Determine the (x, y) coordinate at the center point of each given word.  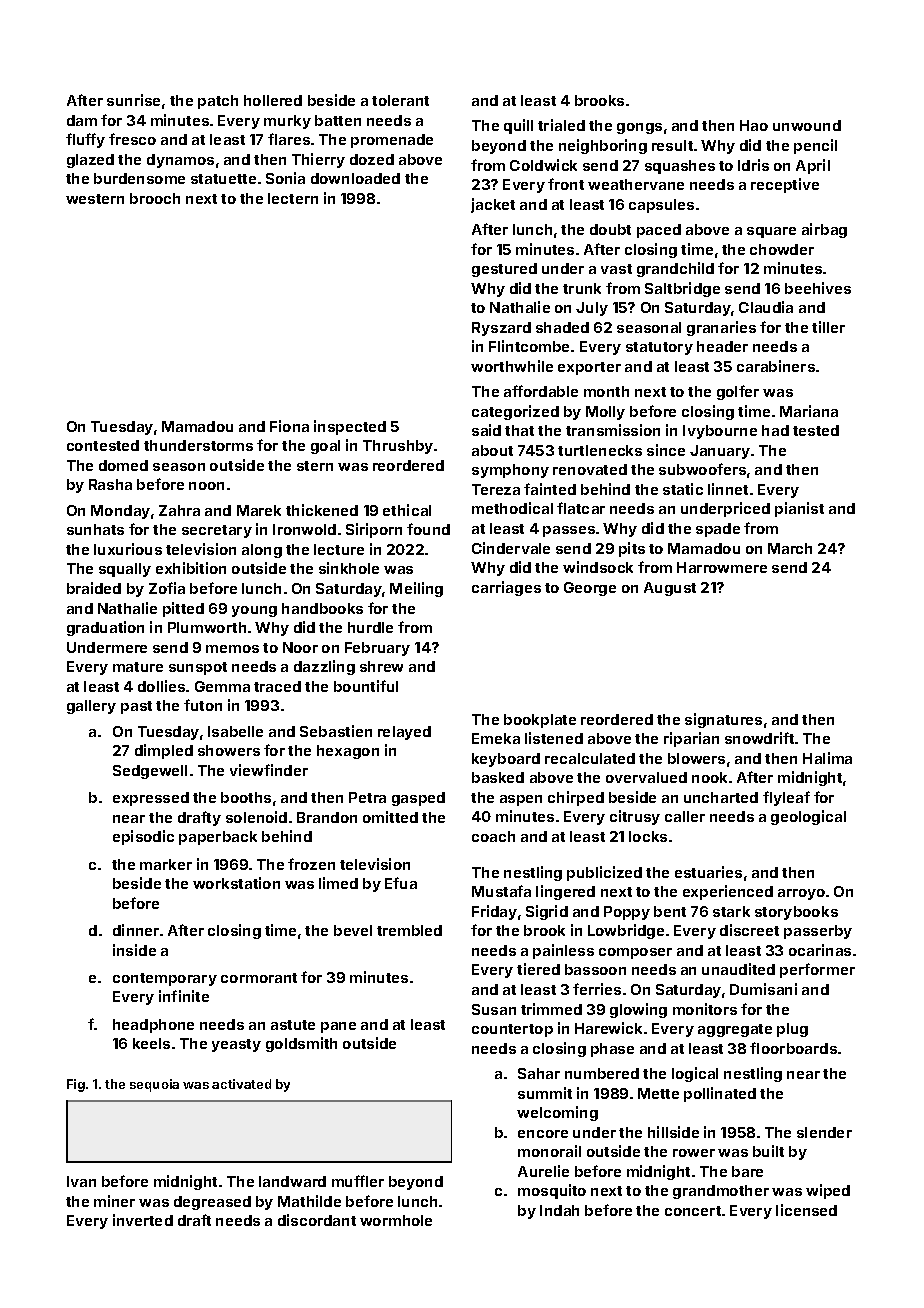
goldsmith (301, 1044)
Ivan (81, 1181)
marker (166, 864)
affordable (541, 391)
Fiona (289, 426)
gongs (639, 128)
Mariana (809, 411)
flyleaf (786, 798)
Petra (367, 797)
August (670, 589)
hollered (273, 100)
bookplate (540, 721)
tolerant (400, 100)
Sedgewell (150, 772)
